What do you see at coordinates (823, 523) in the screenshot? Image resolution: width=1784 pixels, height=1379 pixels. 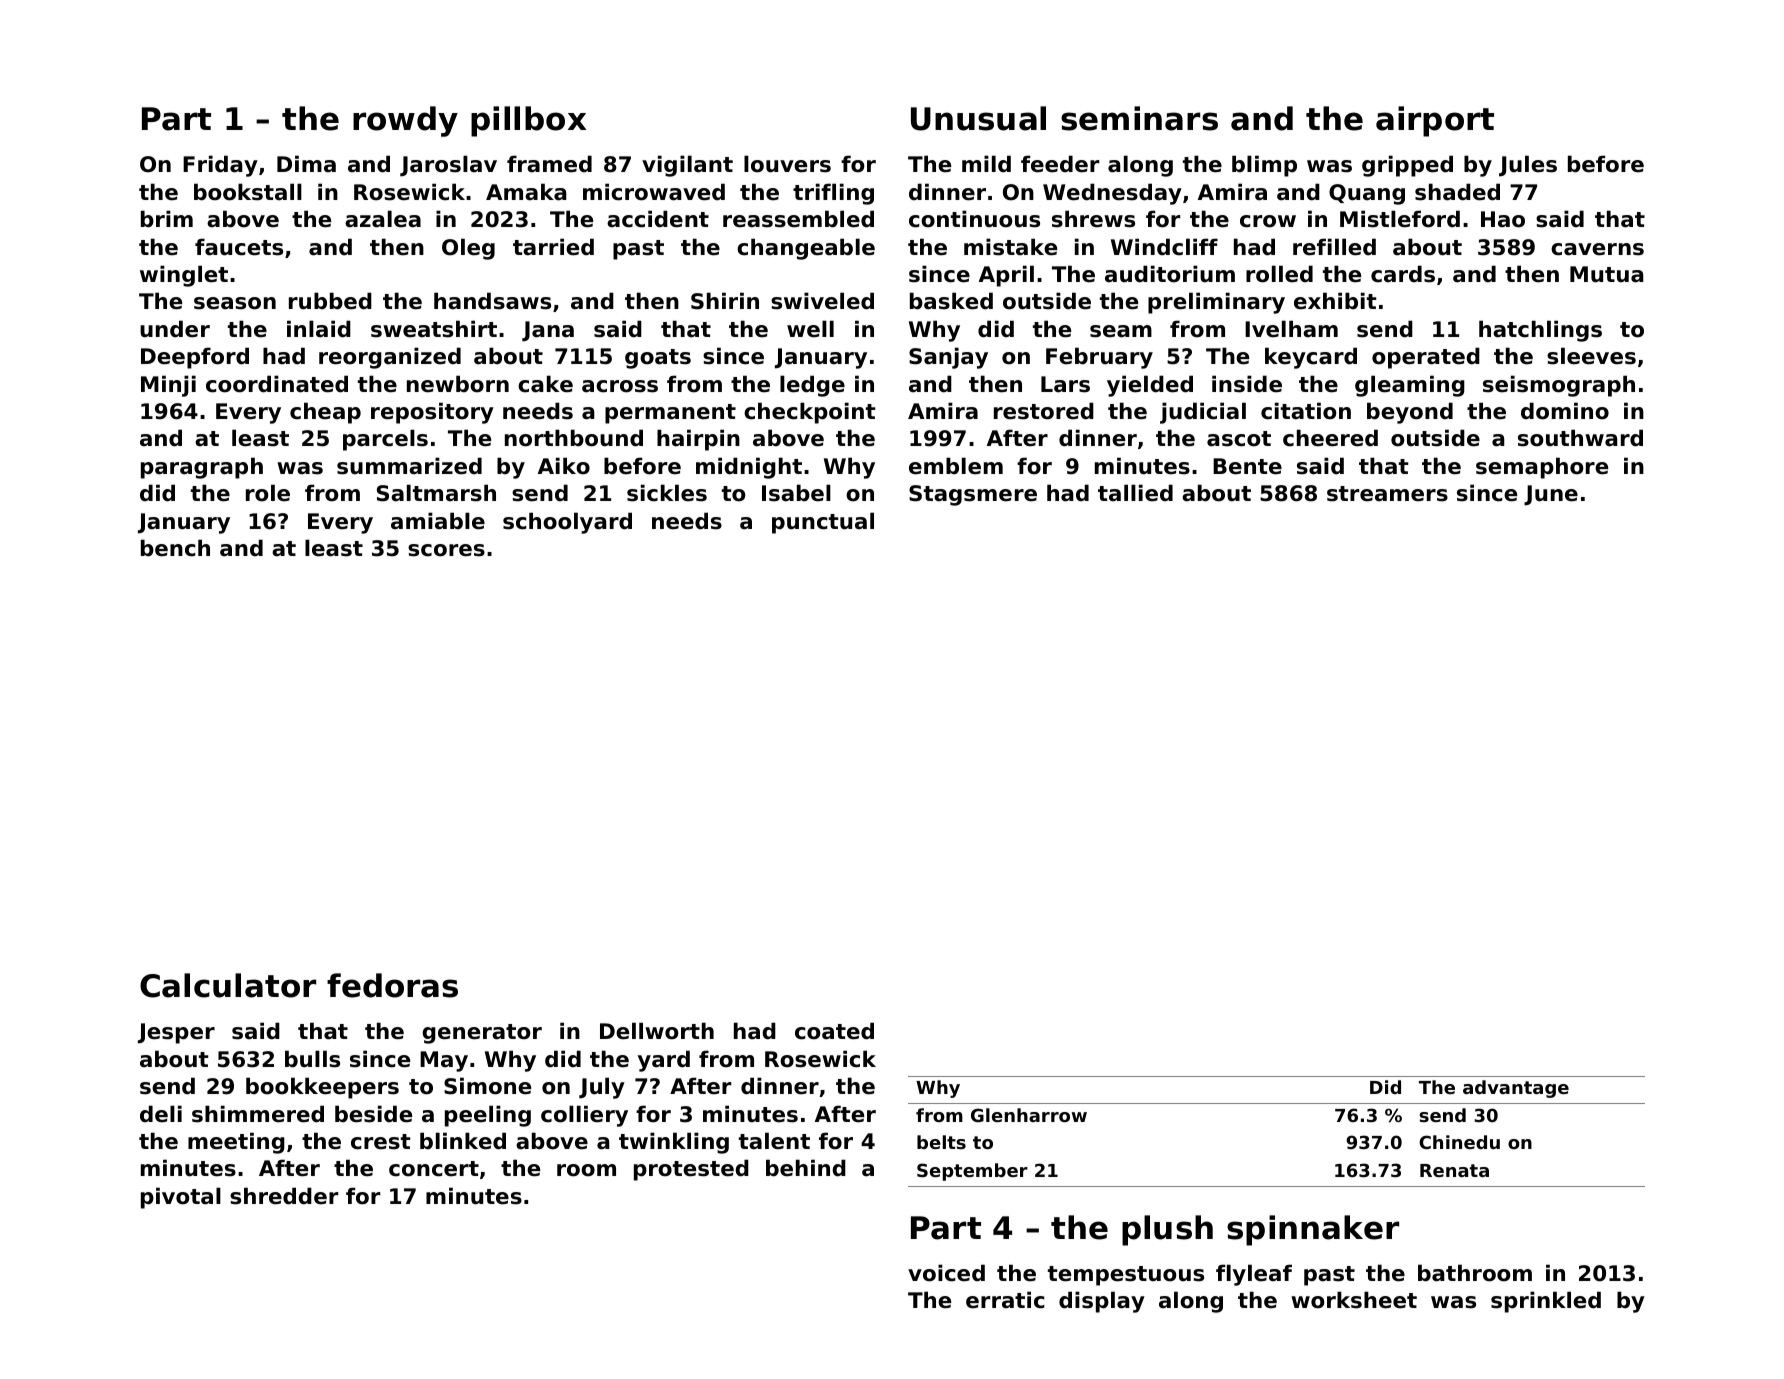 I see `punctual` at bounding box center [823, 523].
